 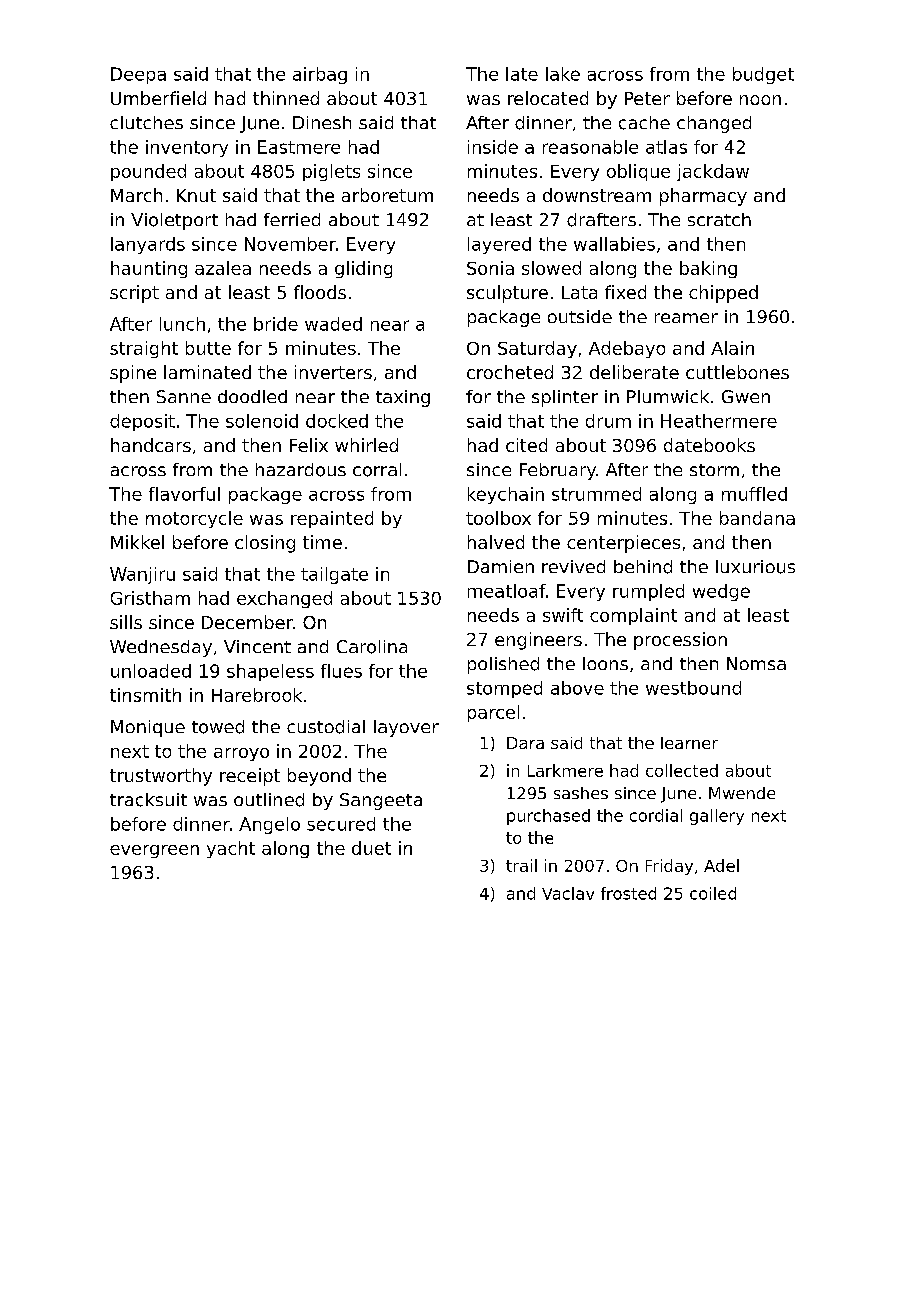 What do you see at coordinates (231, 849) in the image?
I see `yacht` at bounding box center [231, 849].
